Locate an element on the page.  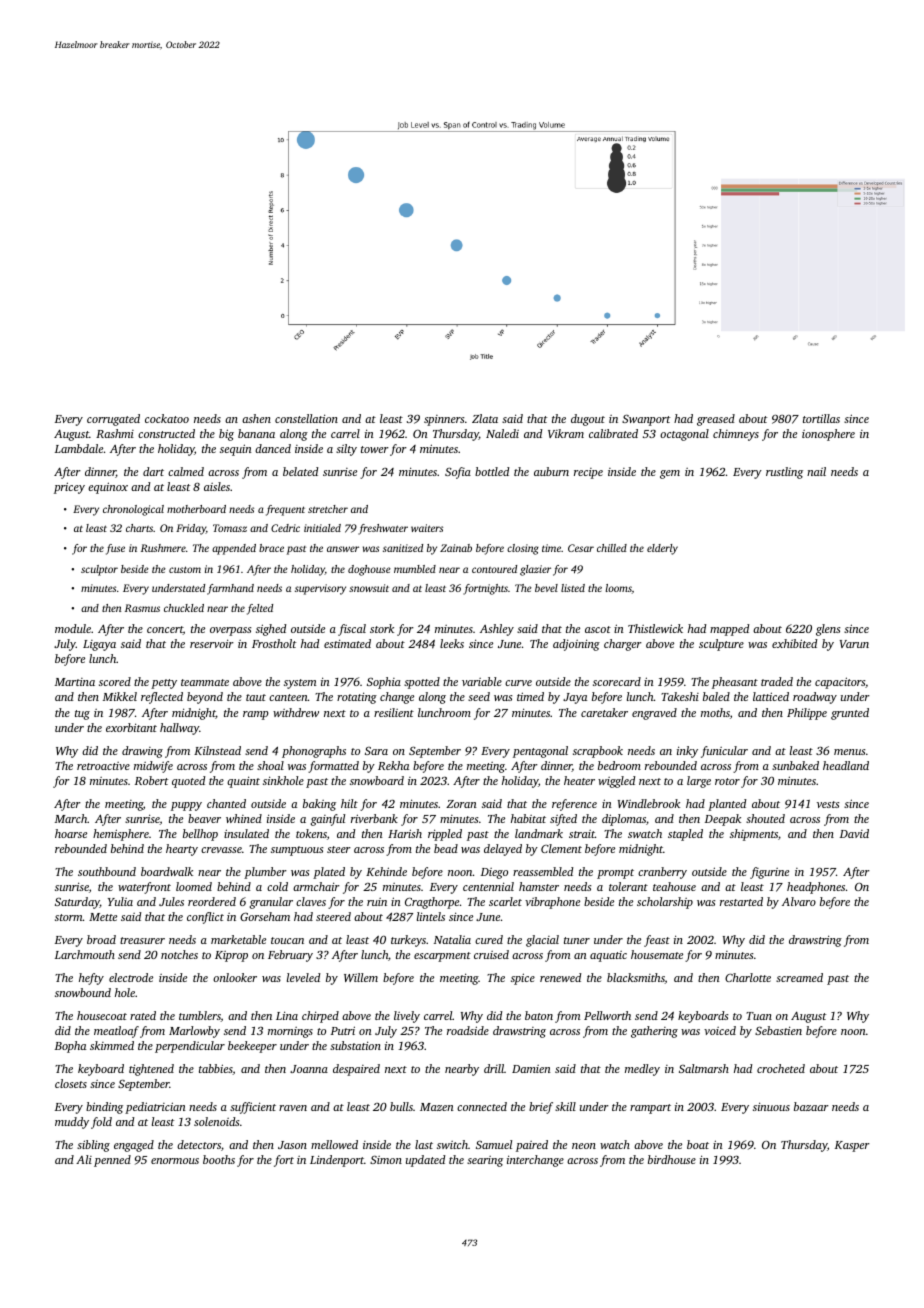
Sara is located at coordinates (376, 751).
